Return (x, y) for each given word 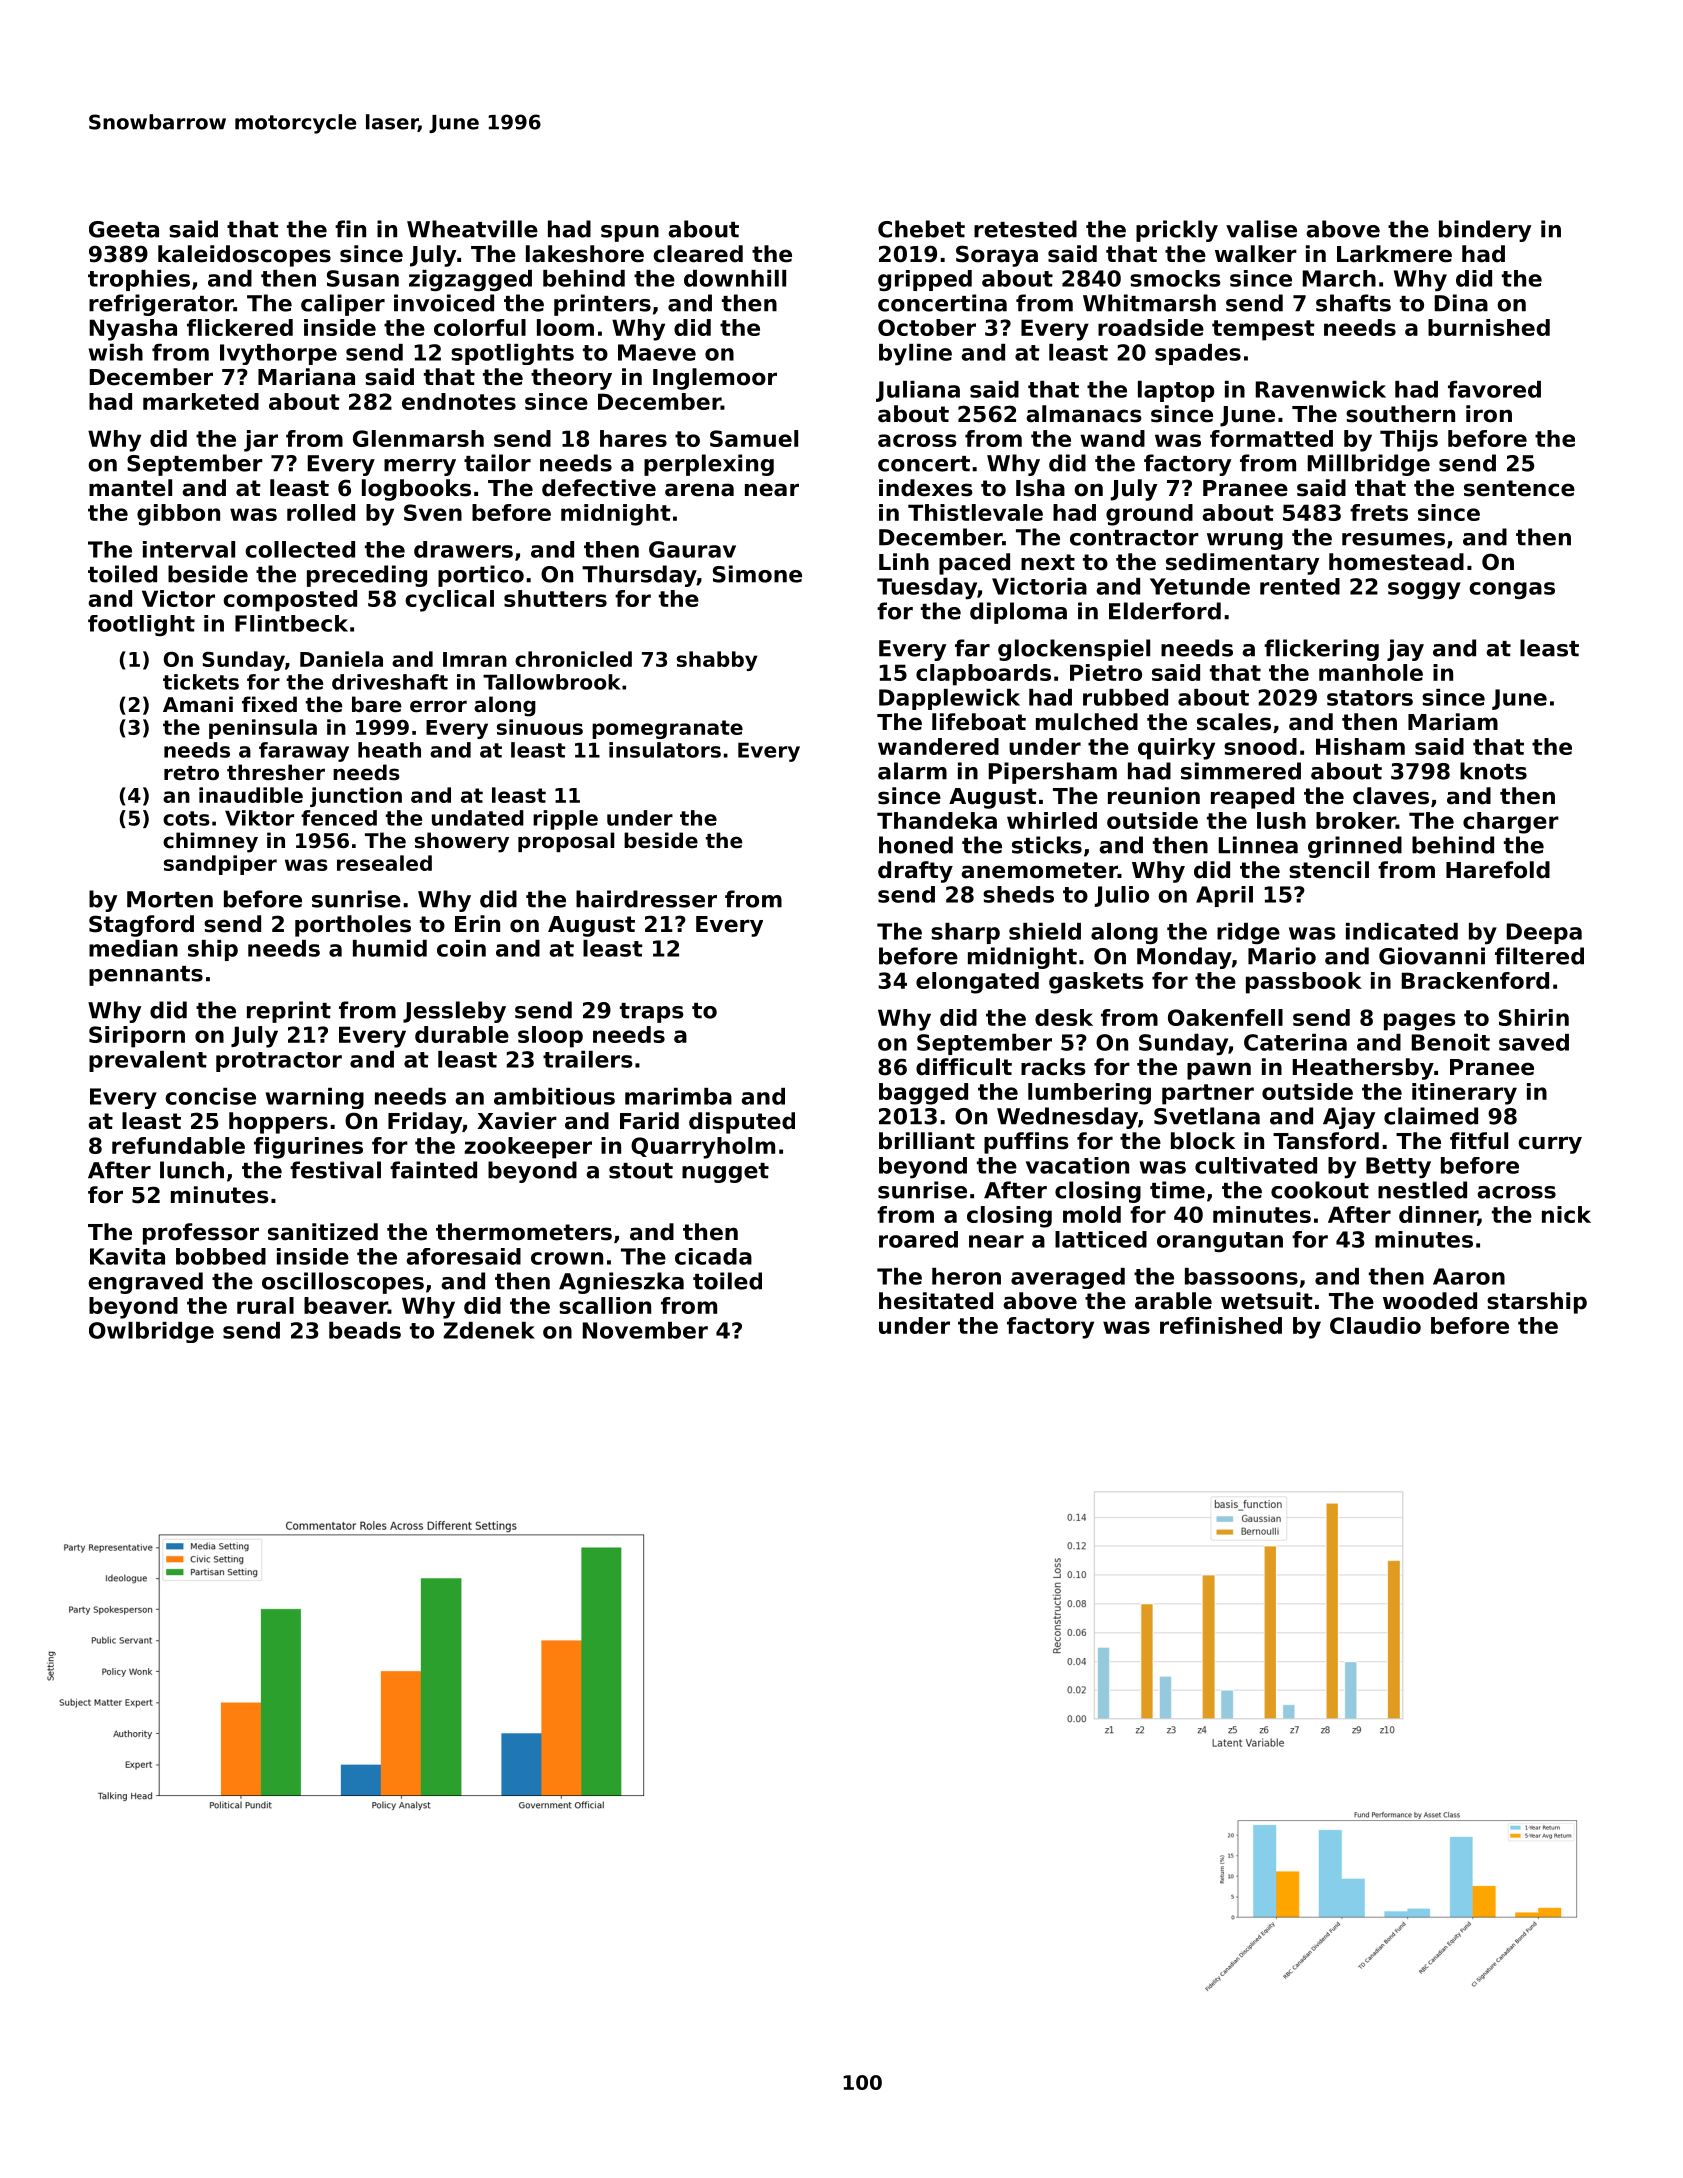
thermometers (524, 1232)
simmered (1241, 771)
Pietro (1106, 672)
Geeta (124, 229)
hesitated (936, 1301)
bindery (1485, 231)
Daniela (341, 659)
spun (630, 233)
